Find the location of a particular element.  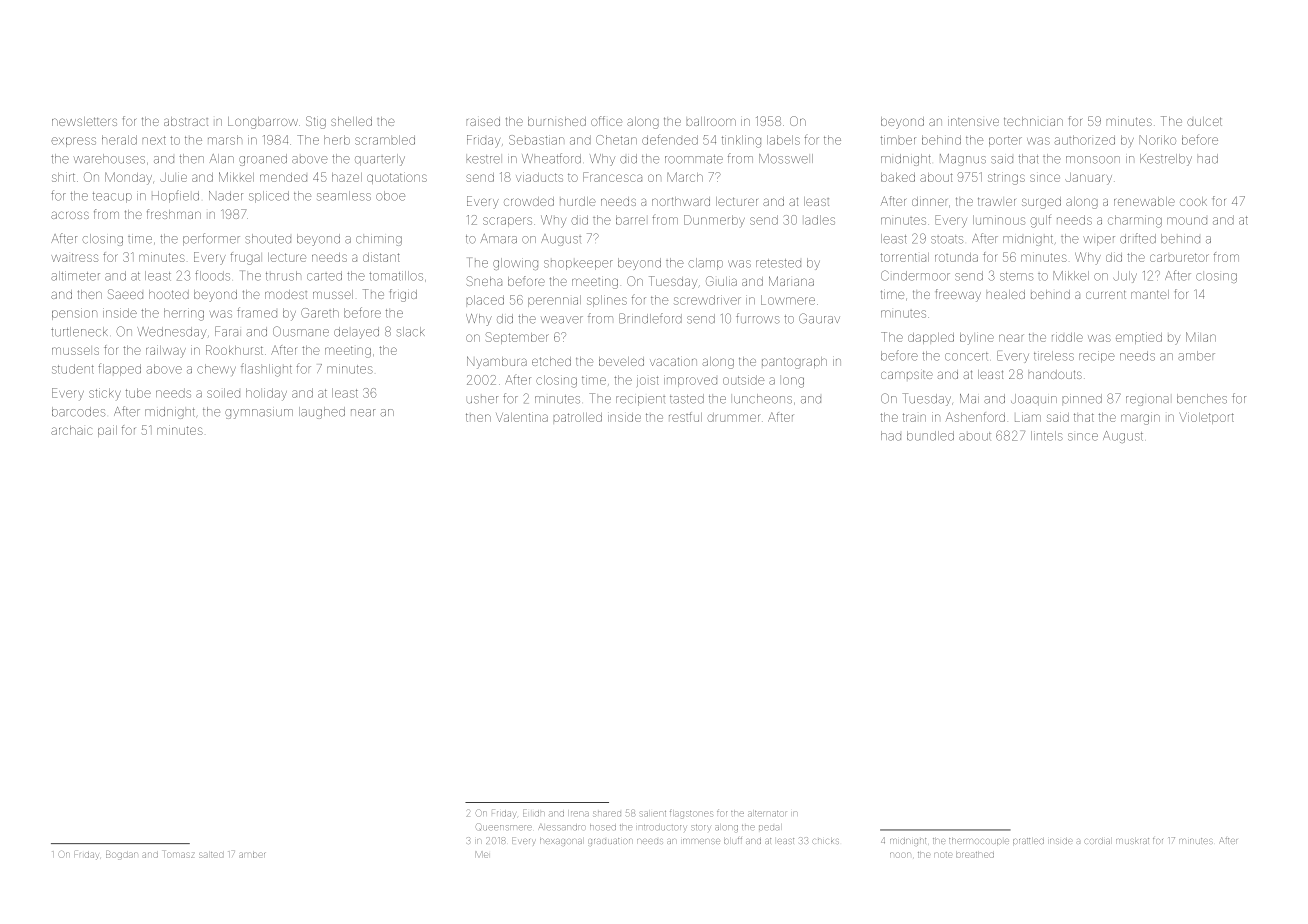

dulcet is located at coordinates (1204, 121).
